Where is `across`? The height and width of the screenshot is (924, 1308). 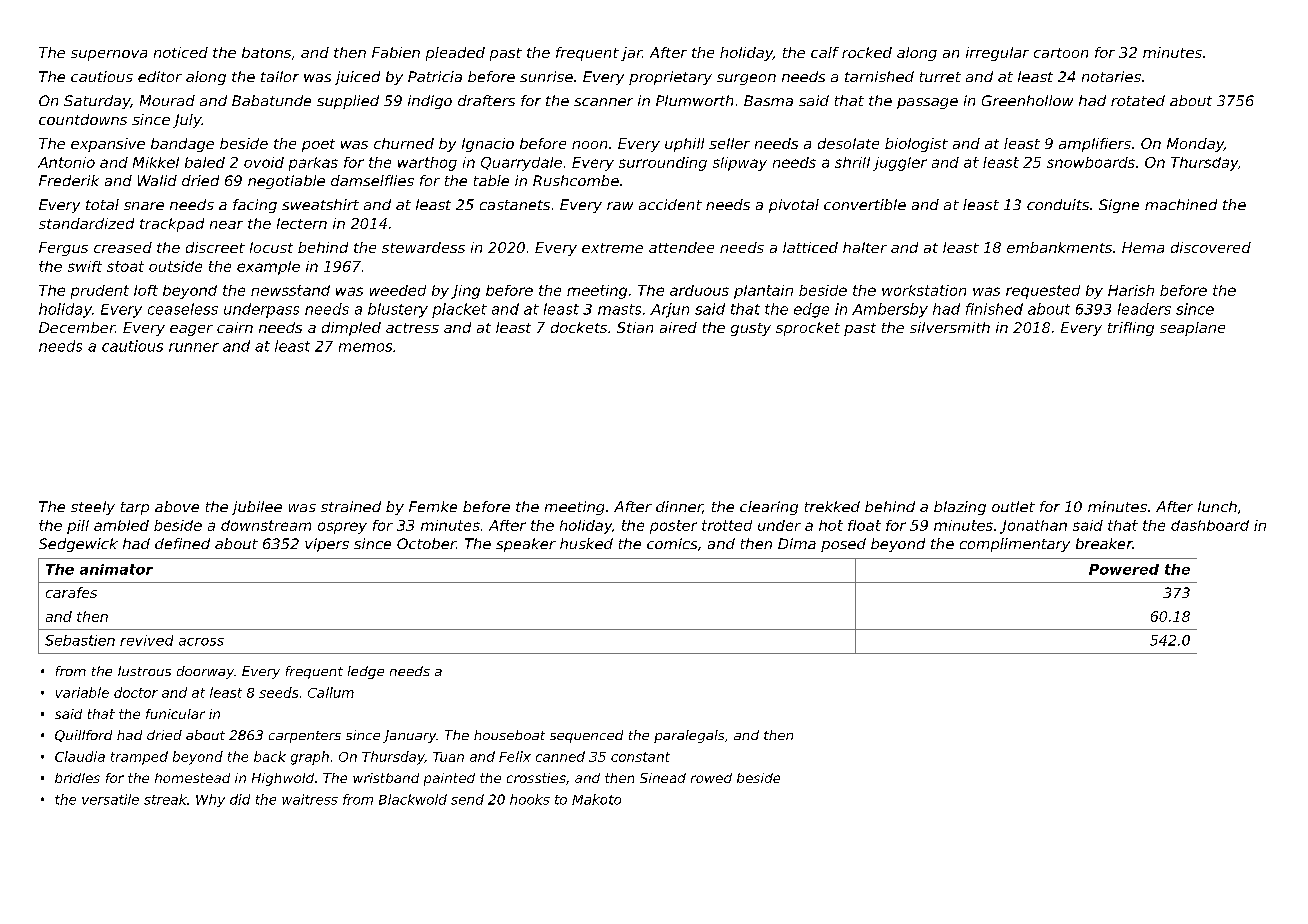 across is located at coordinates (201, 642).
